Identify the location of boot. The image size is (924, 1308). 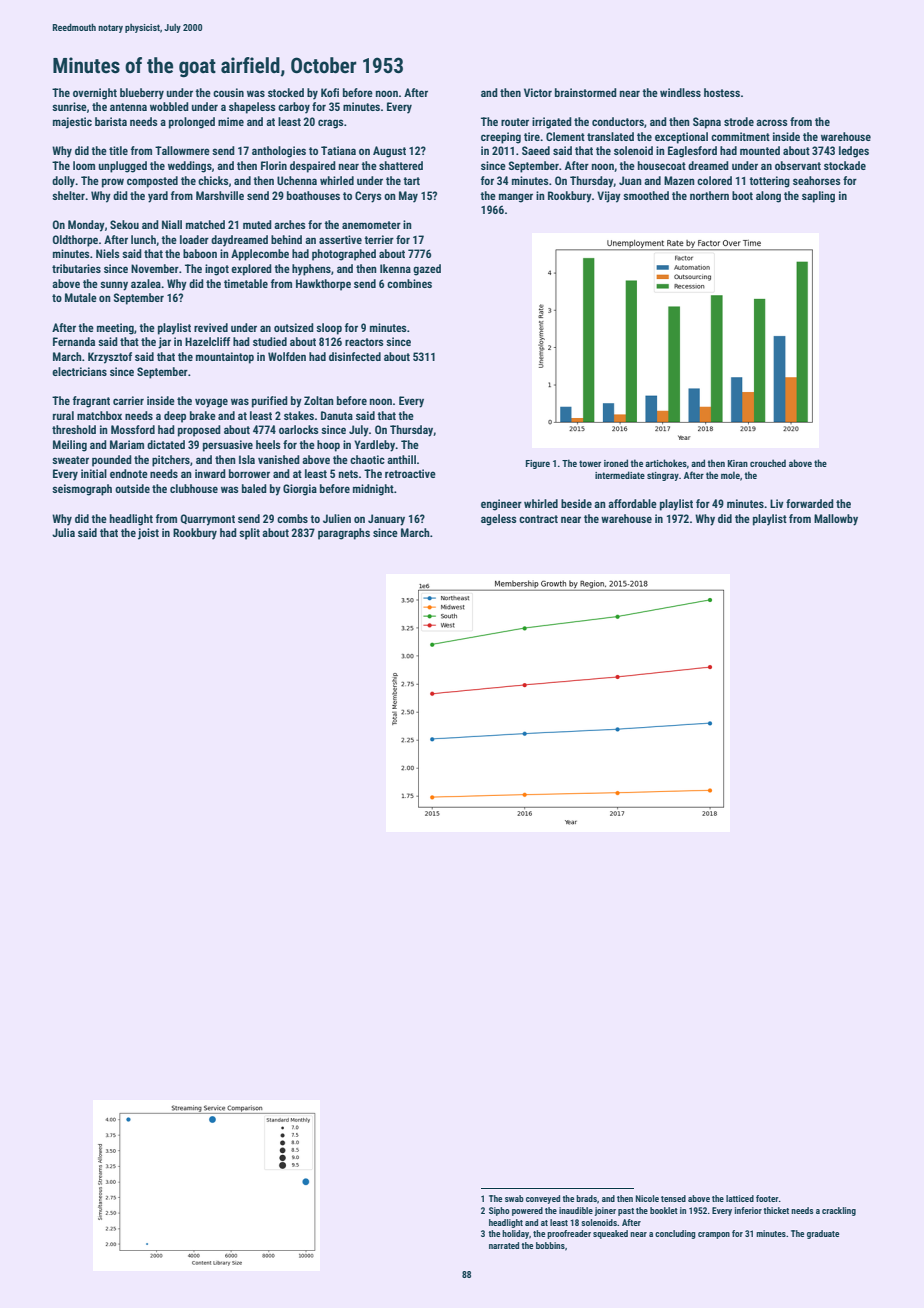
(742, 195).
